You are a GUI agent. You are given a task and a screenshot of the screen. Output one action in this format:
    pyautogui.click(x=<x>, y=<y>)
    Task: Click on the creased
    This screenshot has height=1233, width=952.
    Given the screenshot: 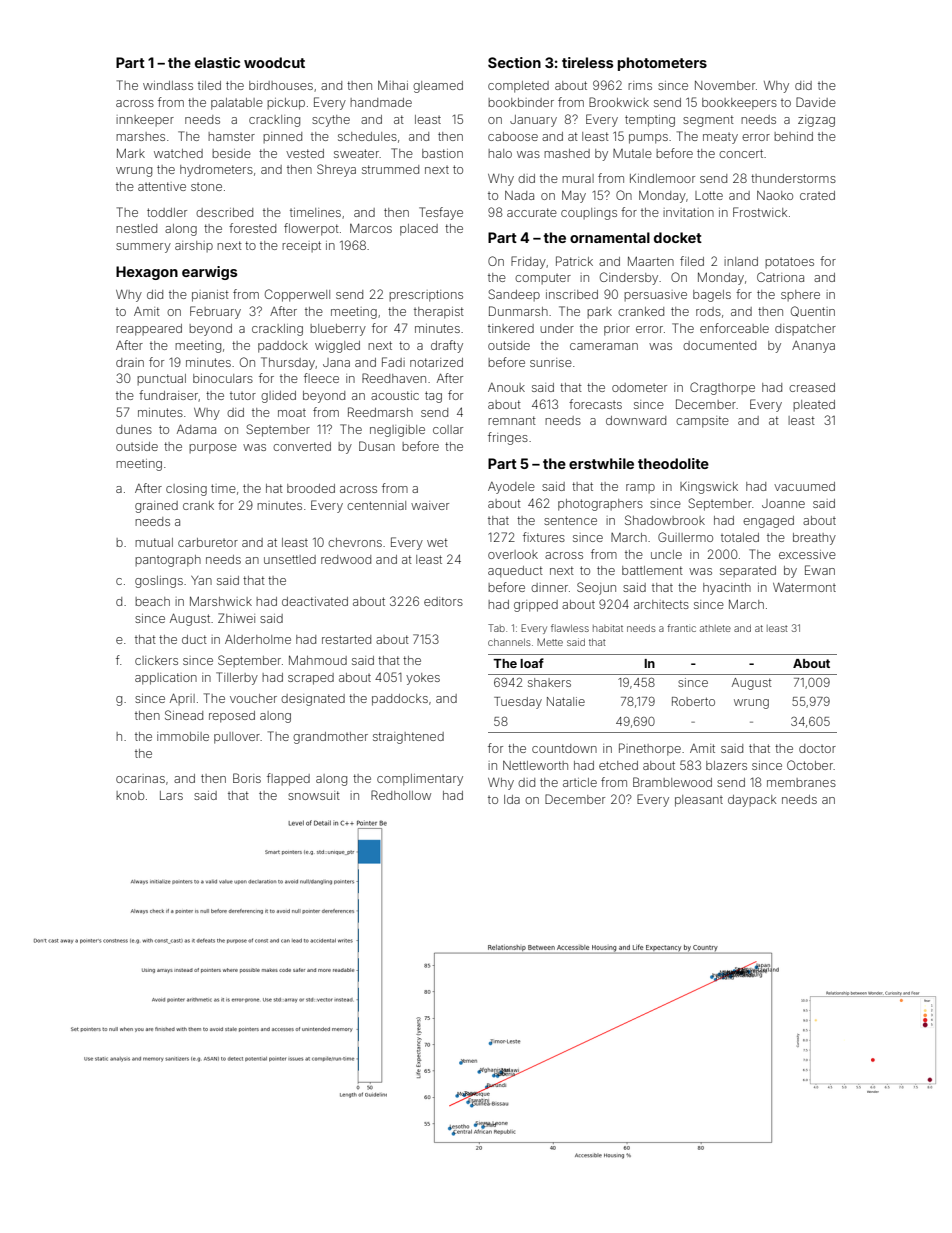 What is the action you would take?
    pyautogui.click(x=812, y=387)
